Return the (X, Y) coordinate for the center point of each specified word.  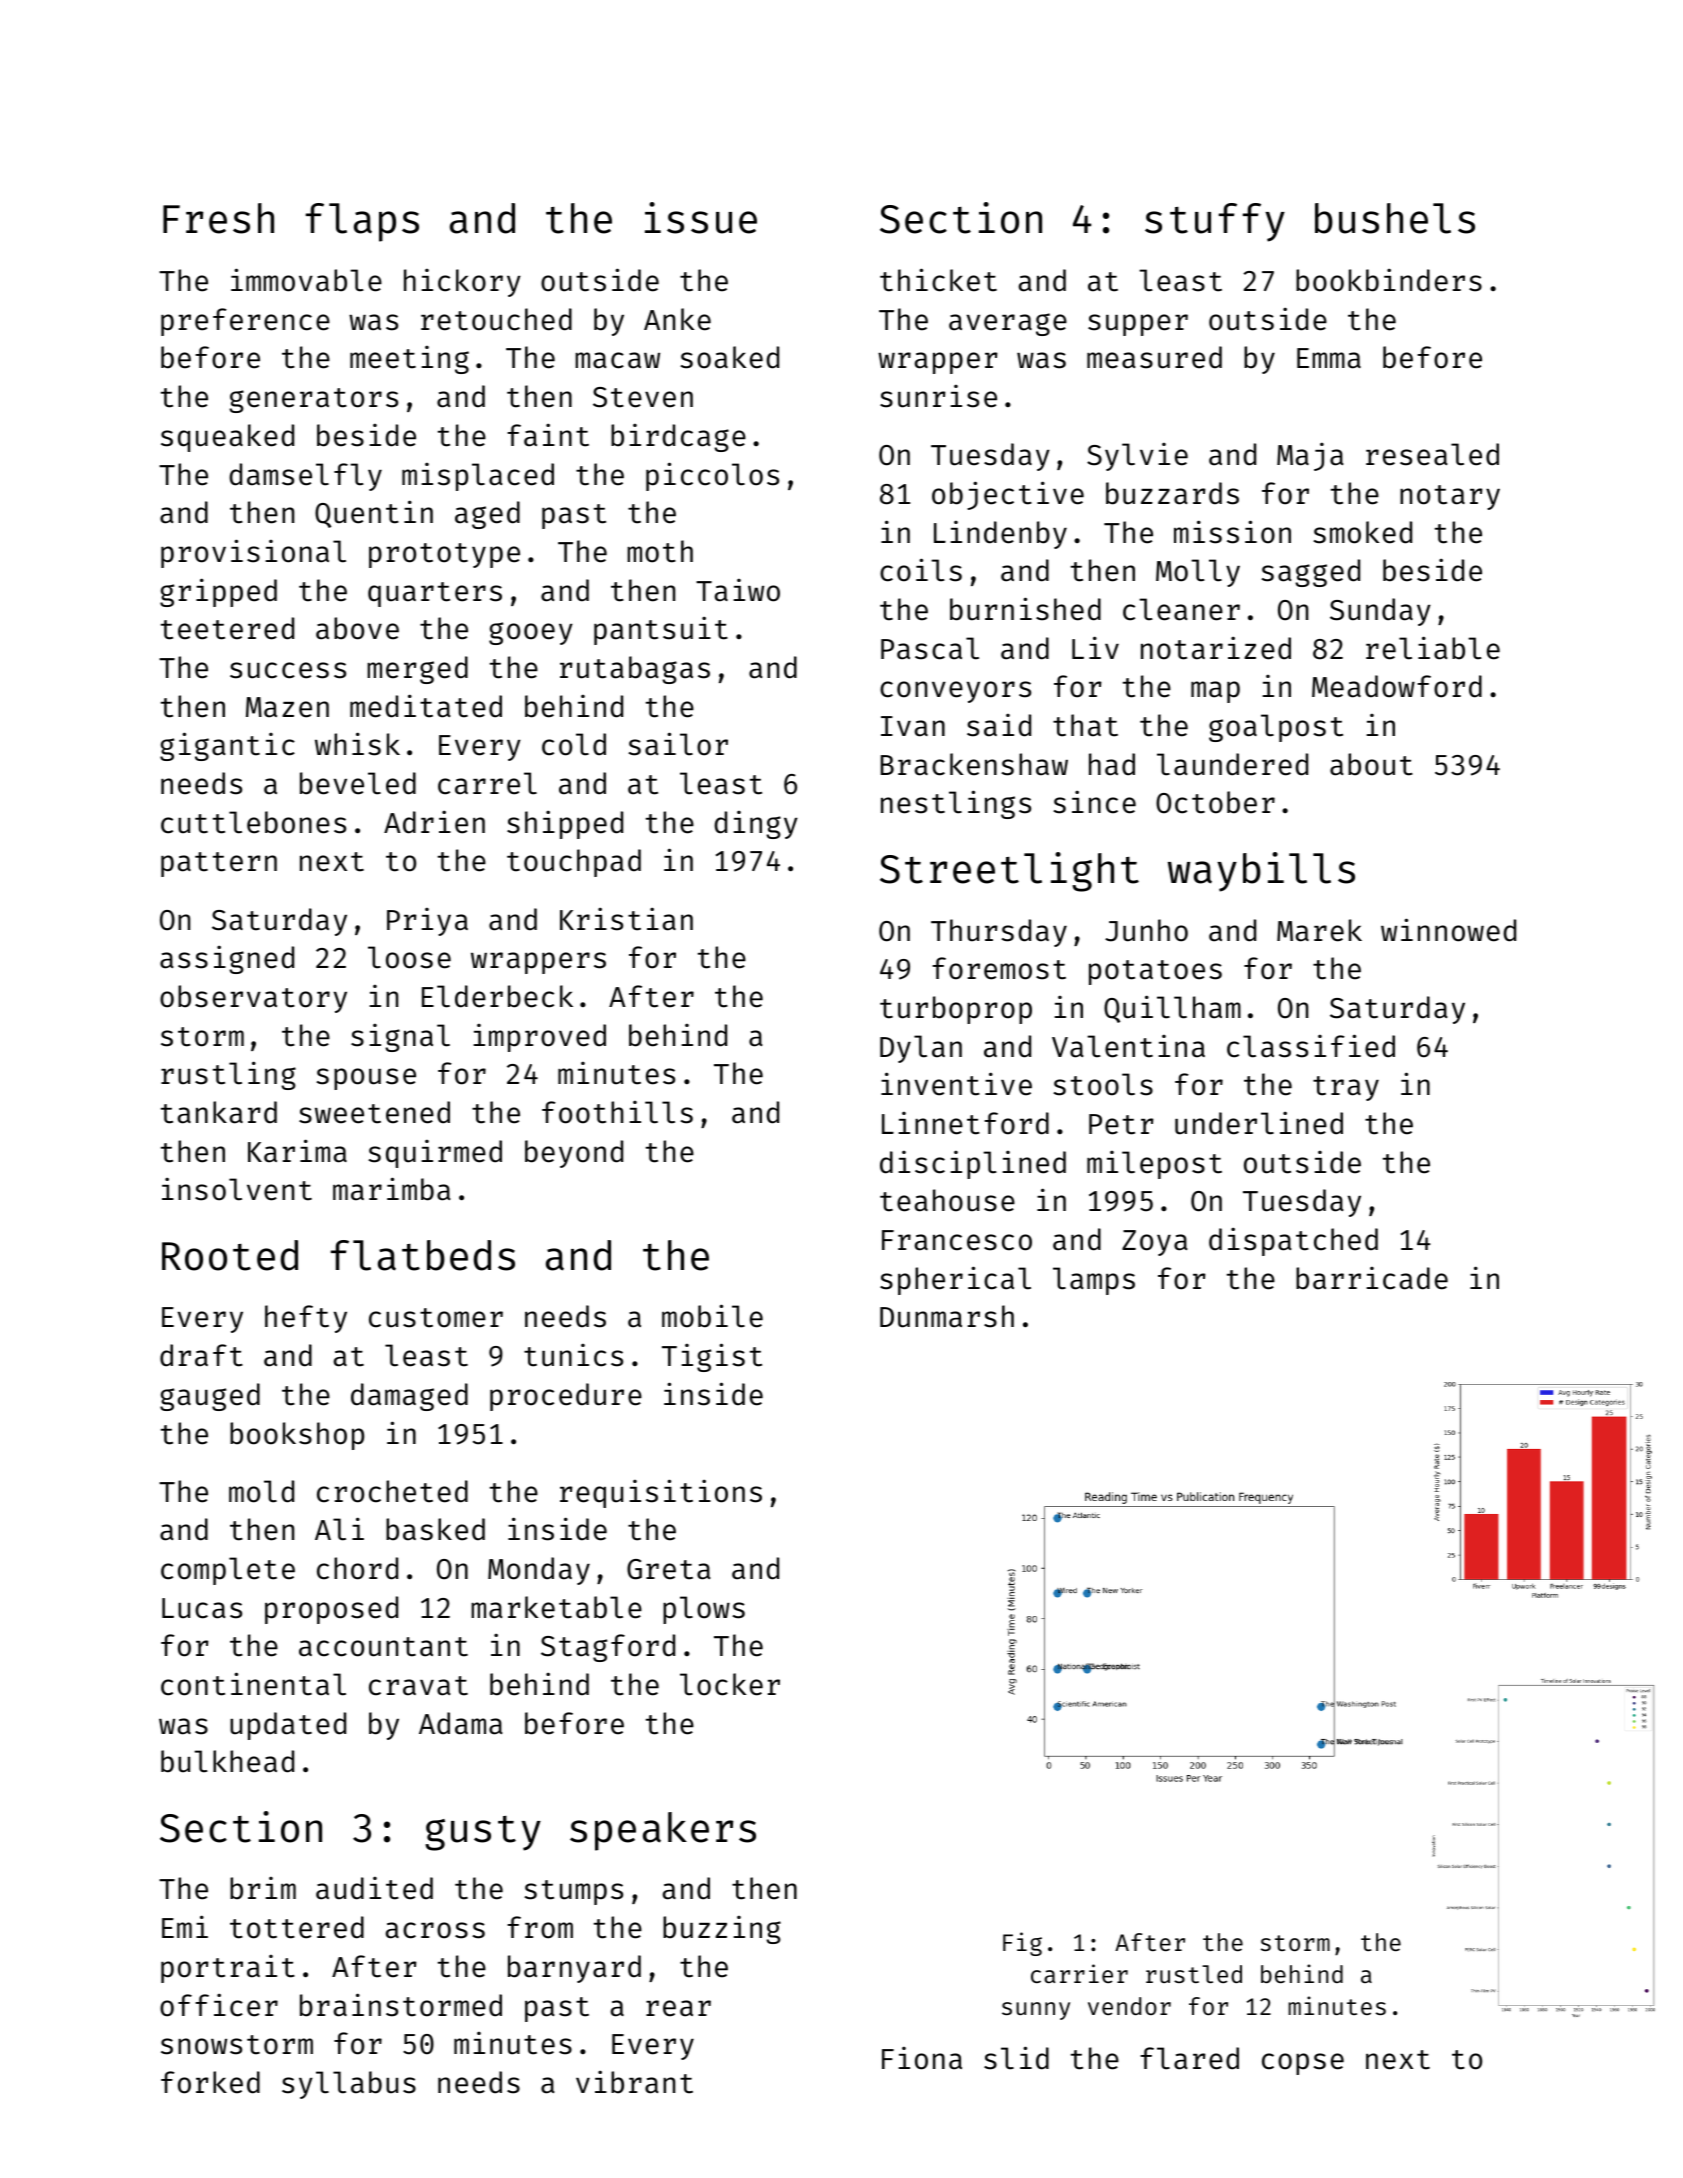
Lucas (202, 1608)
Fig (1022, 1944)
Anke (677, 319)
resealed (1432, 454)
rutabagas (635, 670)
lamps (1094, 1281)
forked (210, 2082)
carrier (1079, 1973)
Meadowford (1397, 686)
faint (548, 435)
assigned (227, 959)
